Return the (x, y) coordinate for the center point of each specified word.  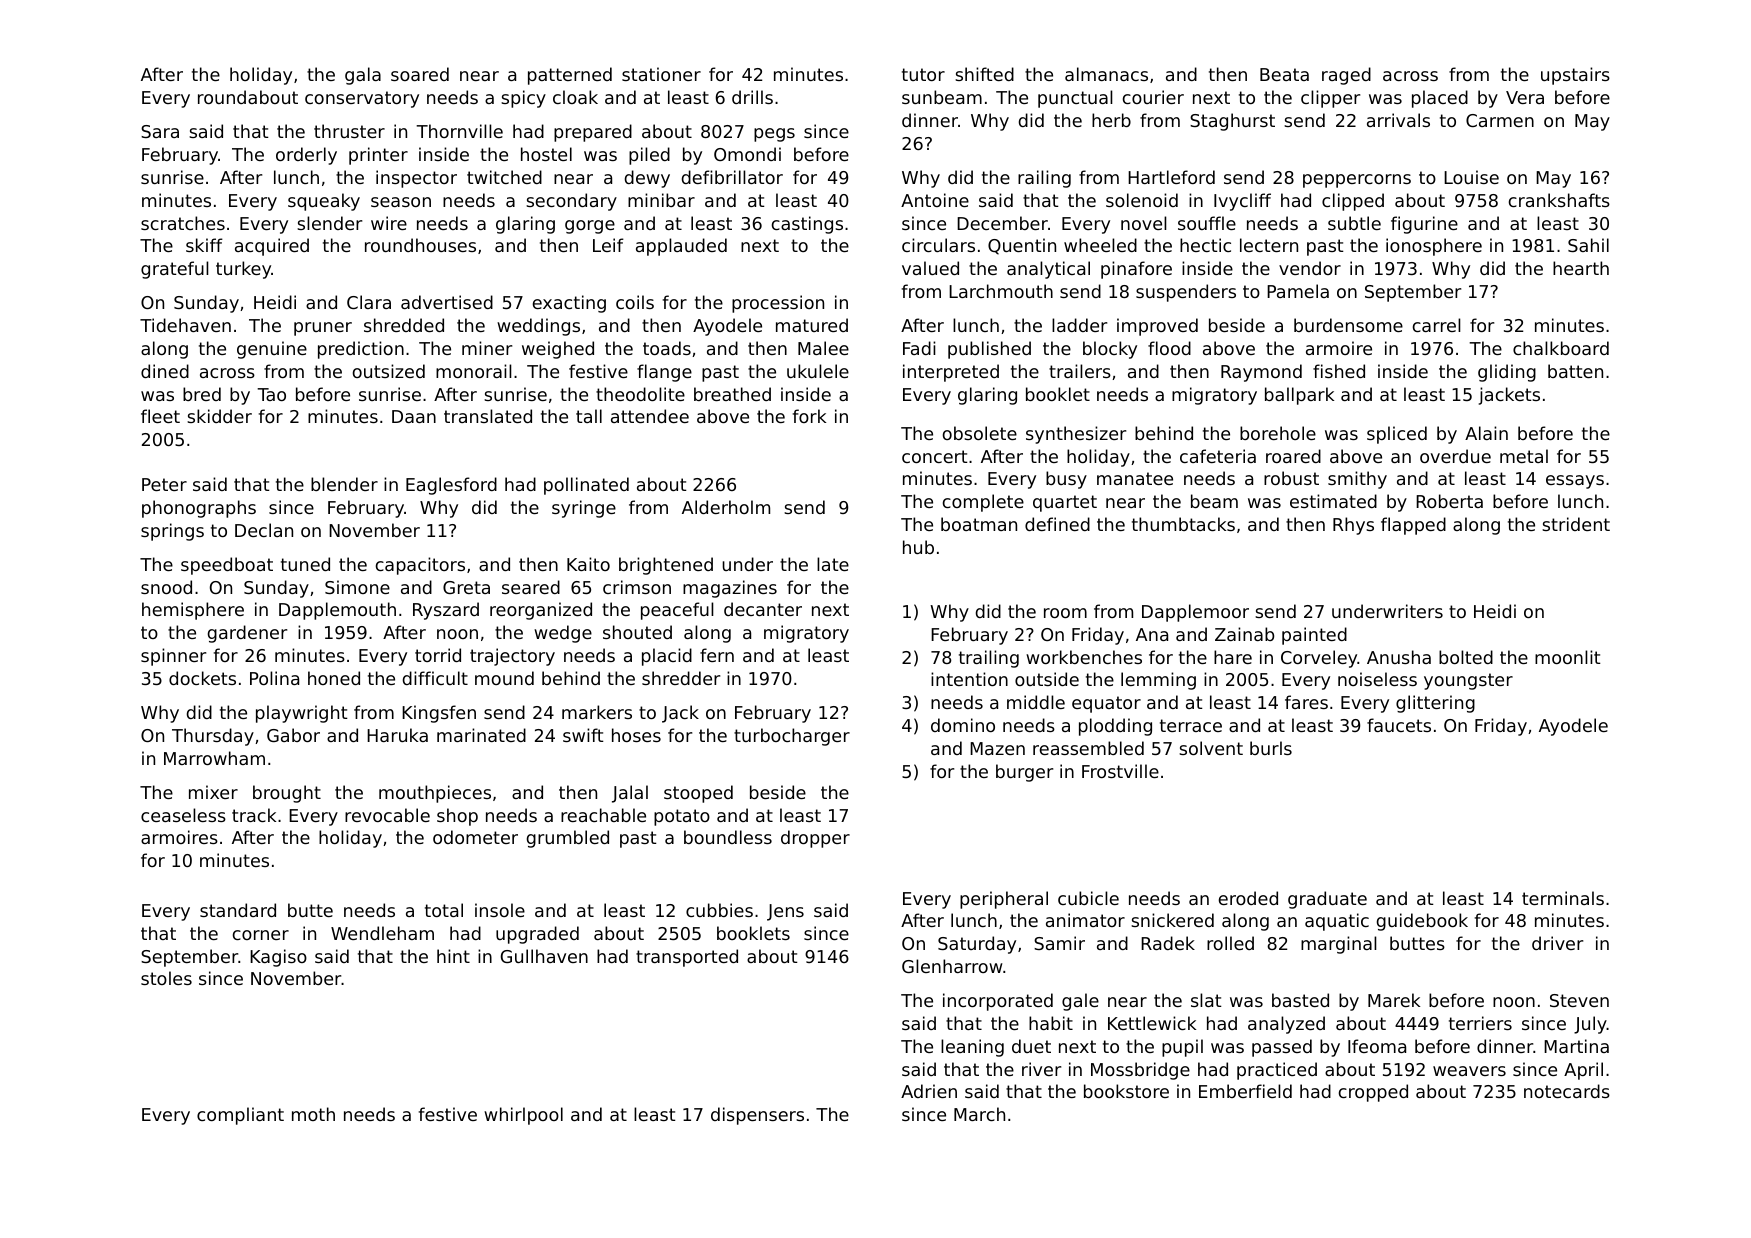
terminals (1563, 898)
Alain (1486, 433)
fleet (160, 416)
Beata (1284, 74)
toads (667, 348)
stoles (166, 978)
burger (1024, 773)
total (444, 910)
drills (752, 97)
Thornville (459, 131)
